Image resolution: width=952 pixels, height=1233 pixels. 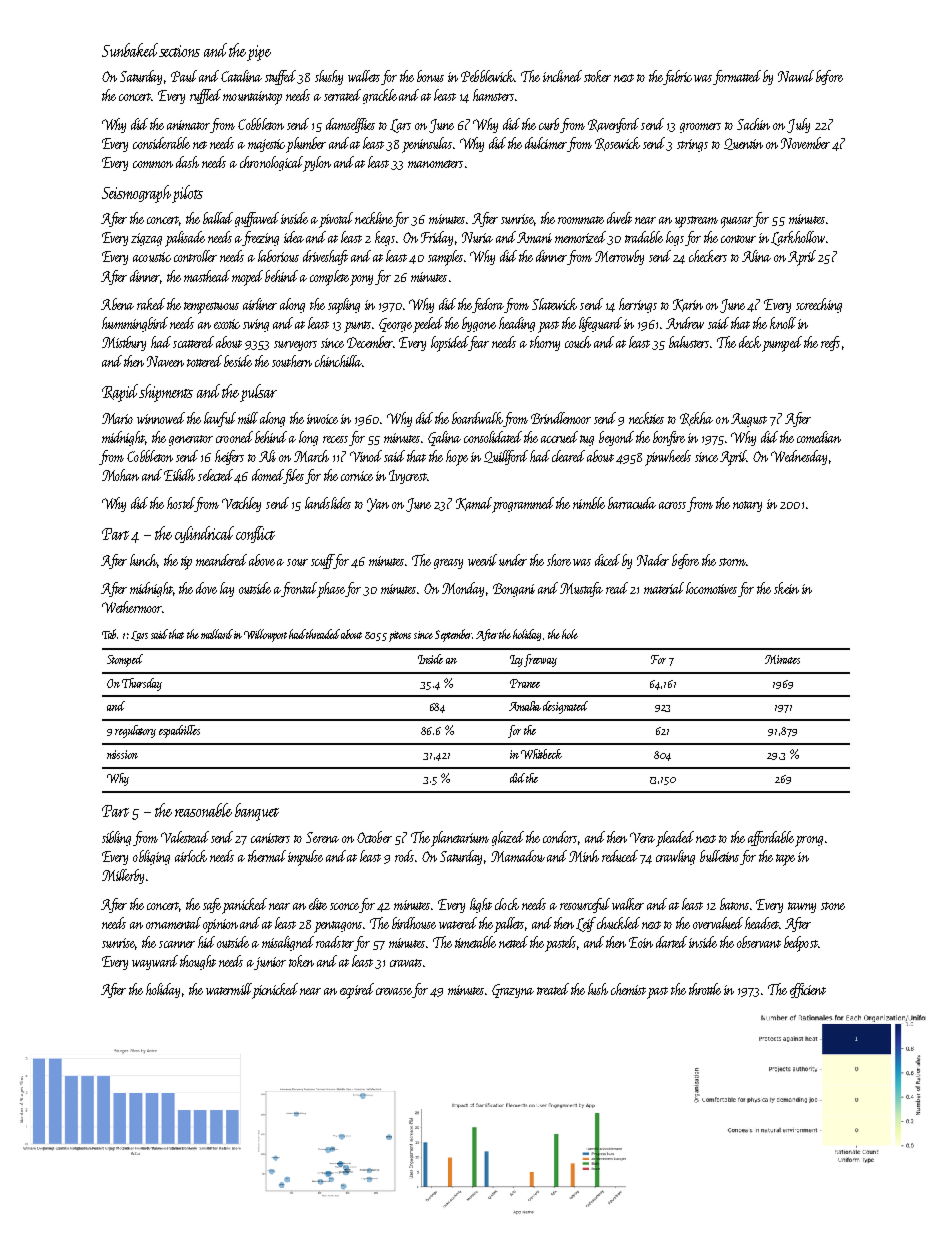 What do you see at coordinates (229, 457) in the image?
I see `heifers` at bounding box center [229, 457].
